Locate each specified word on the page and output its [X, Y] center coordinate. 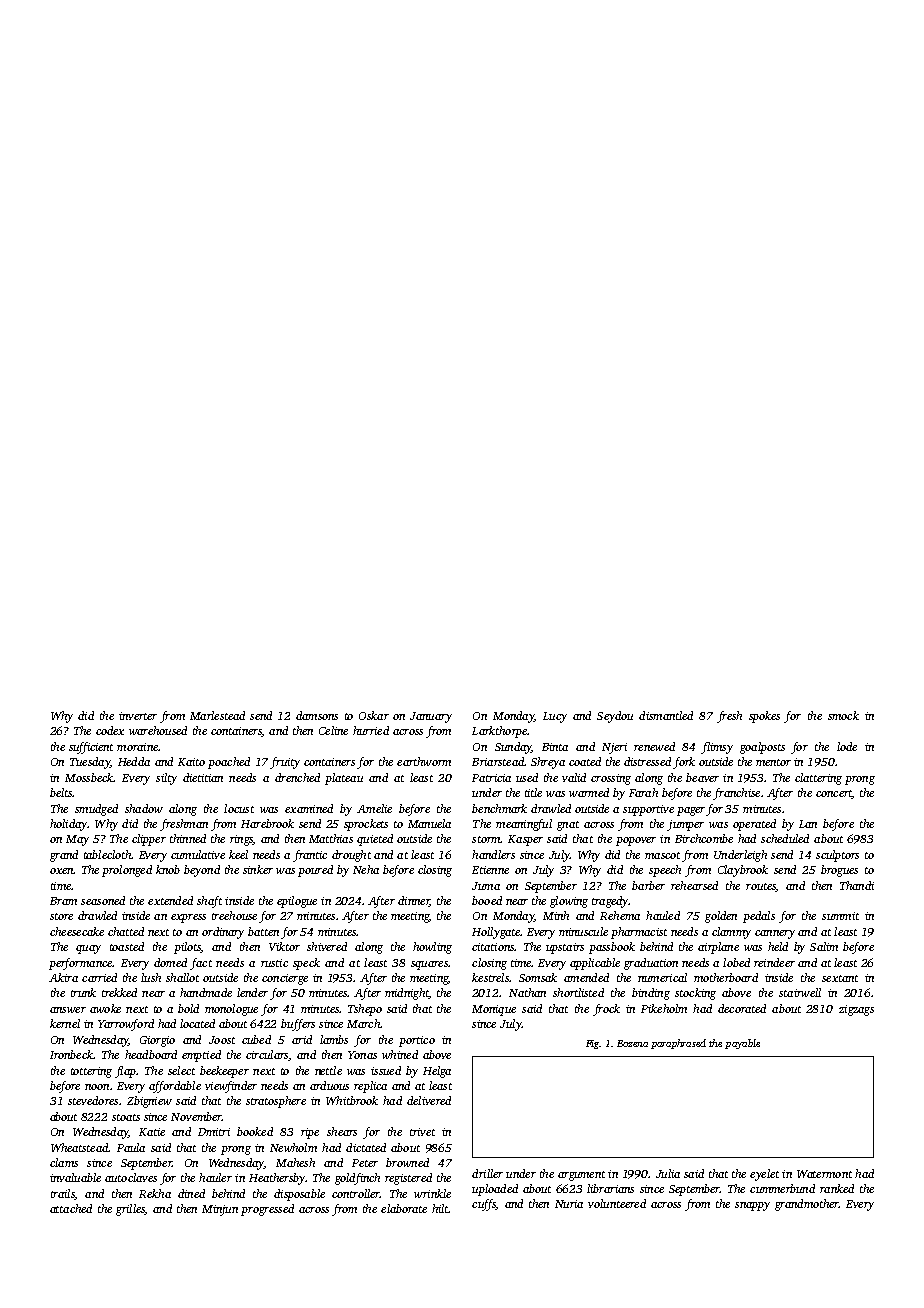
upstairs [565, 948]
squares [429, 965]
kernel [65, 1023]
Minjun [220, 1210]
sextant [840, 978]
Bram [63, 901]
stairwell [800, 992]
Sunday [513, 748]
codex [110, 730]
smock [843, 715]
